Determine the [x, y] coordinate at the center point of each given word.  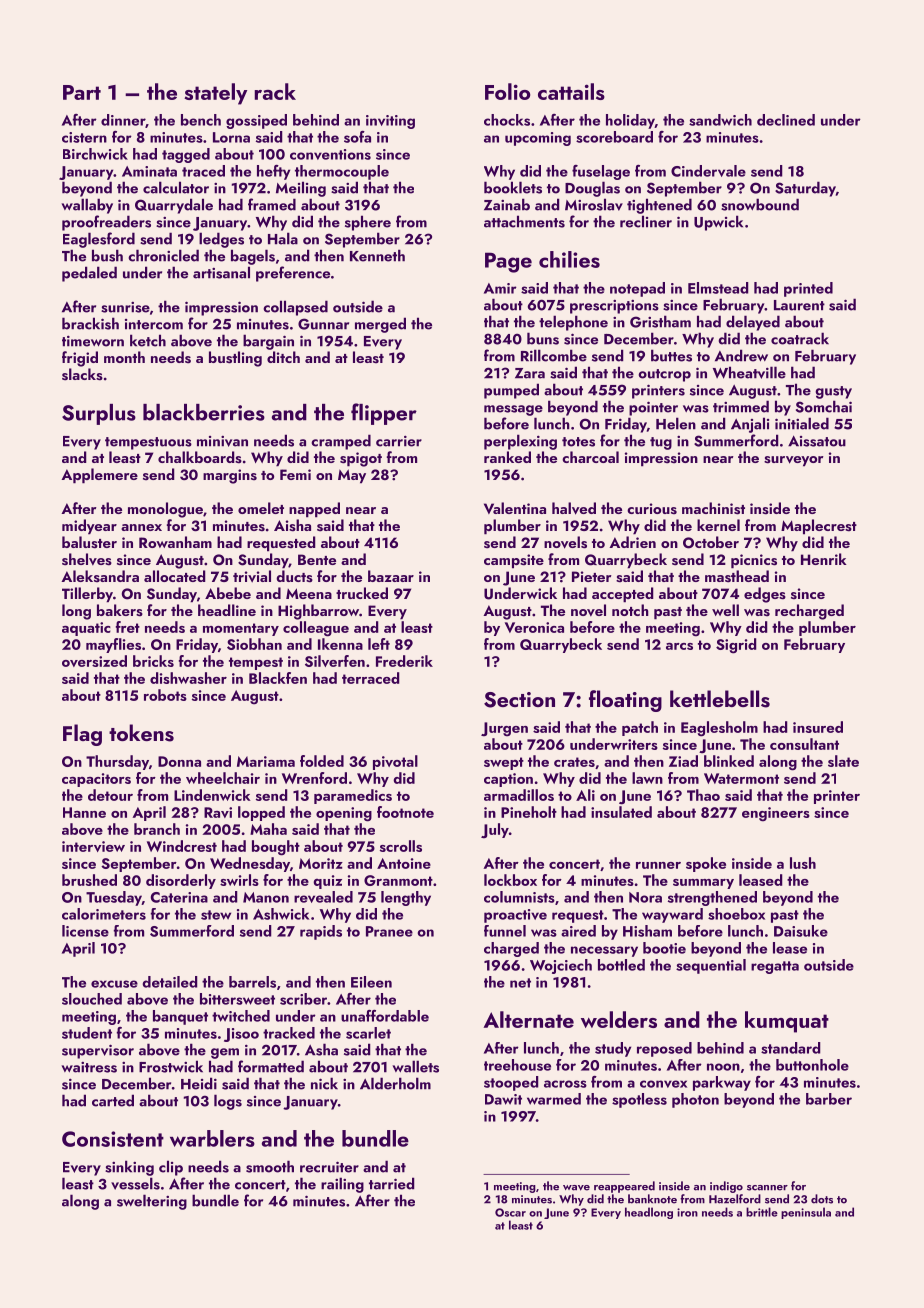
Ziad [683, 761]
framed [272, 204]
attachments [524, 221]
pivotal [395, 762]
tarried [391, 1183]
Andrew [741, 355]
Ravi [218, 812]
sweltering [152, 1202]
